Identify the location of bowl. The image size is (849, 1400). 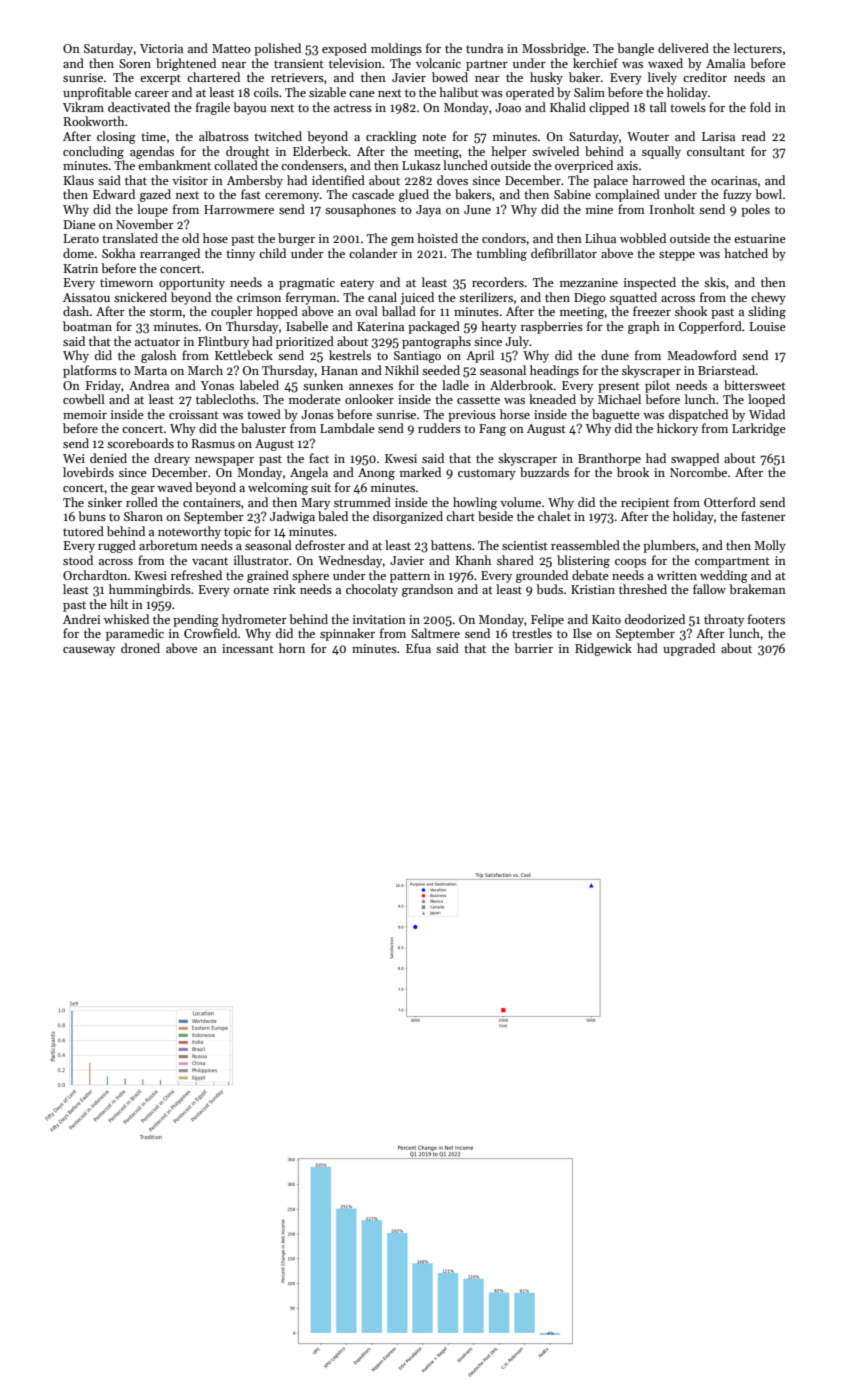
(768, 194).
